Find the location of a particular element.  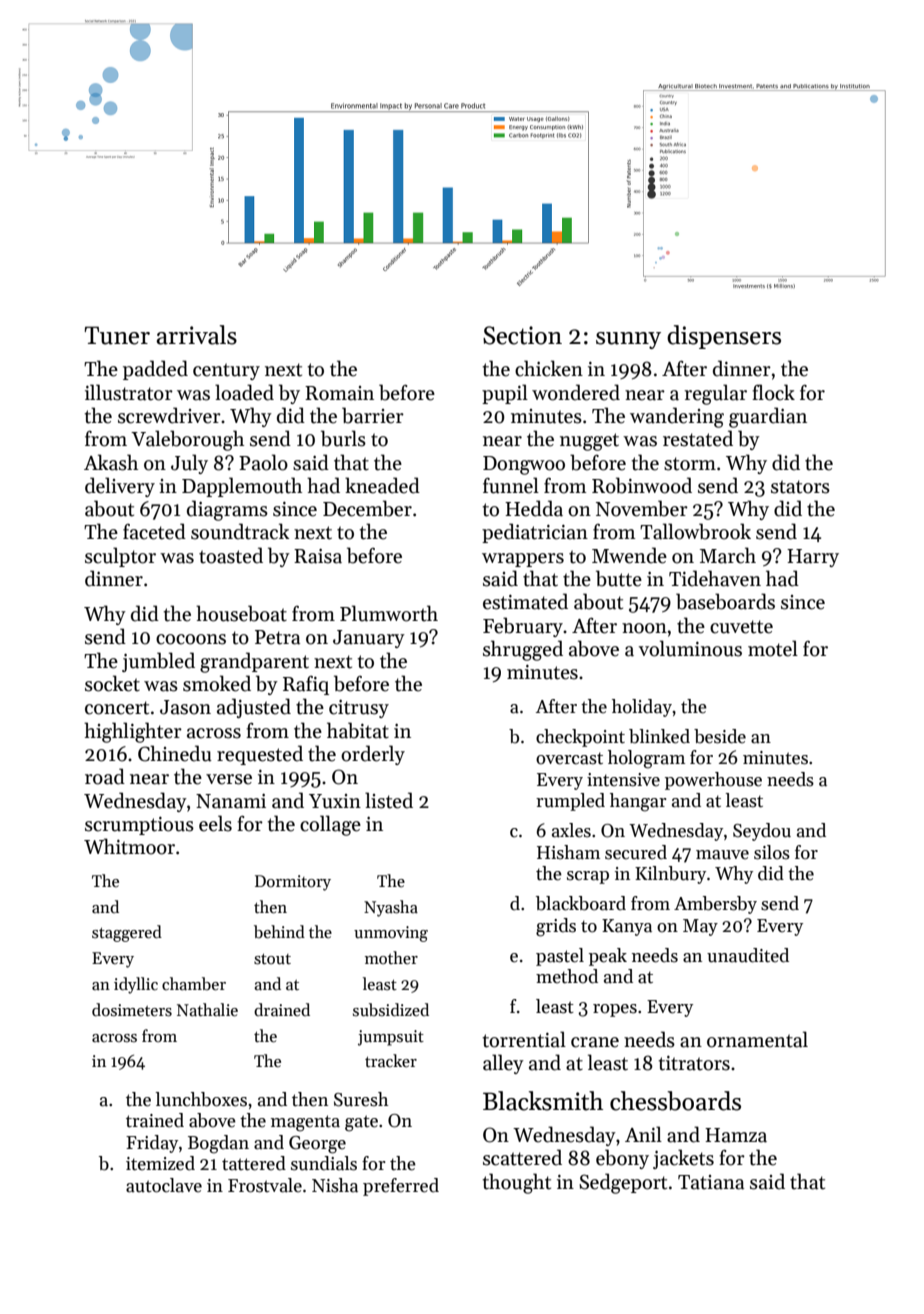

habitat is located at coordinates (358, 730).
